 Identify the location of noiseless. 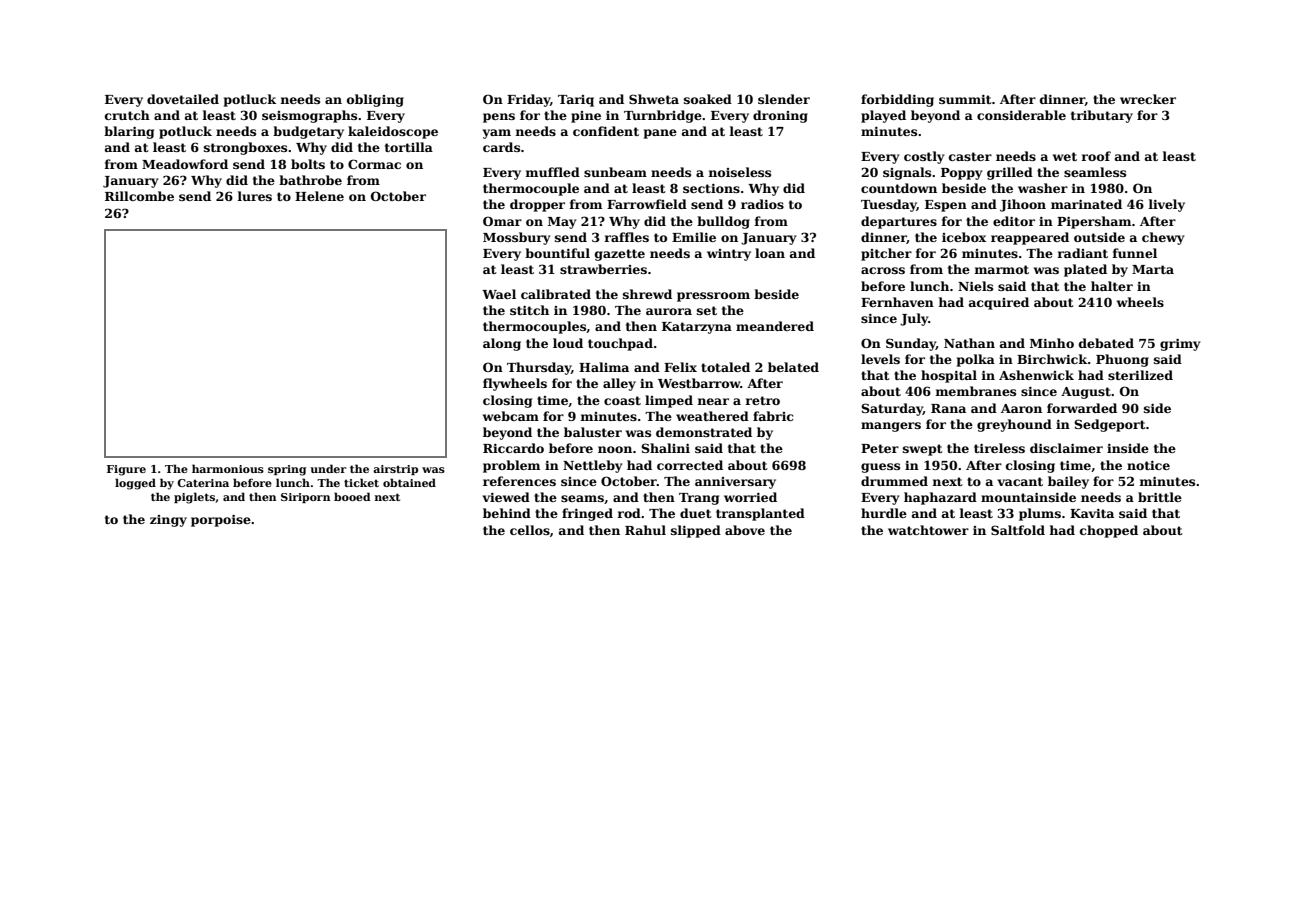
(739, 172).
